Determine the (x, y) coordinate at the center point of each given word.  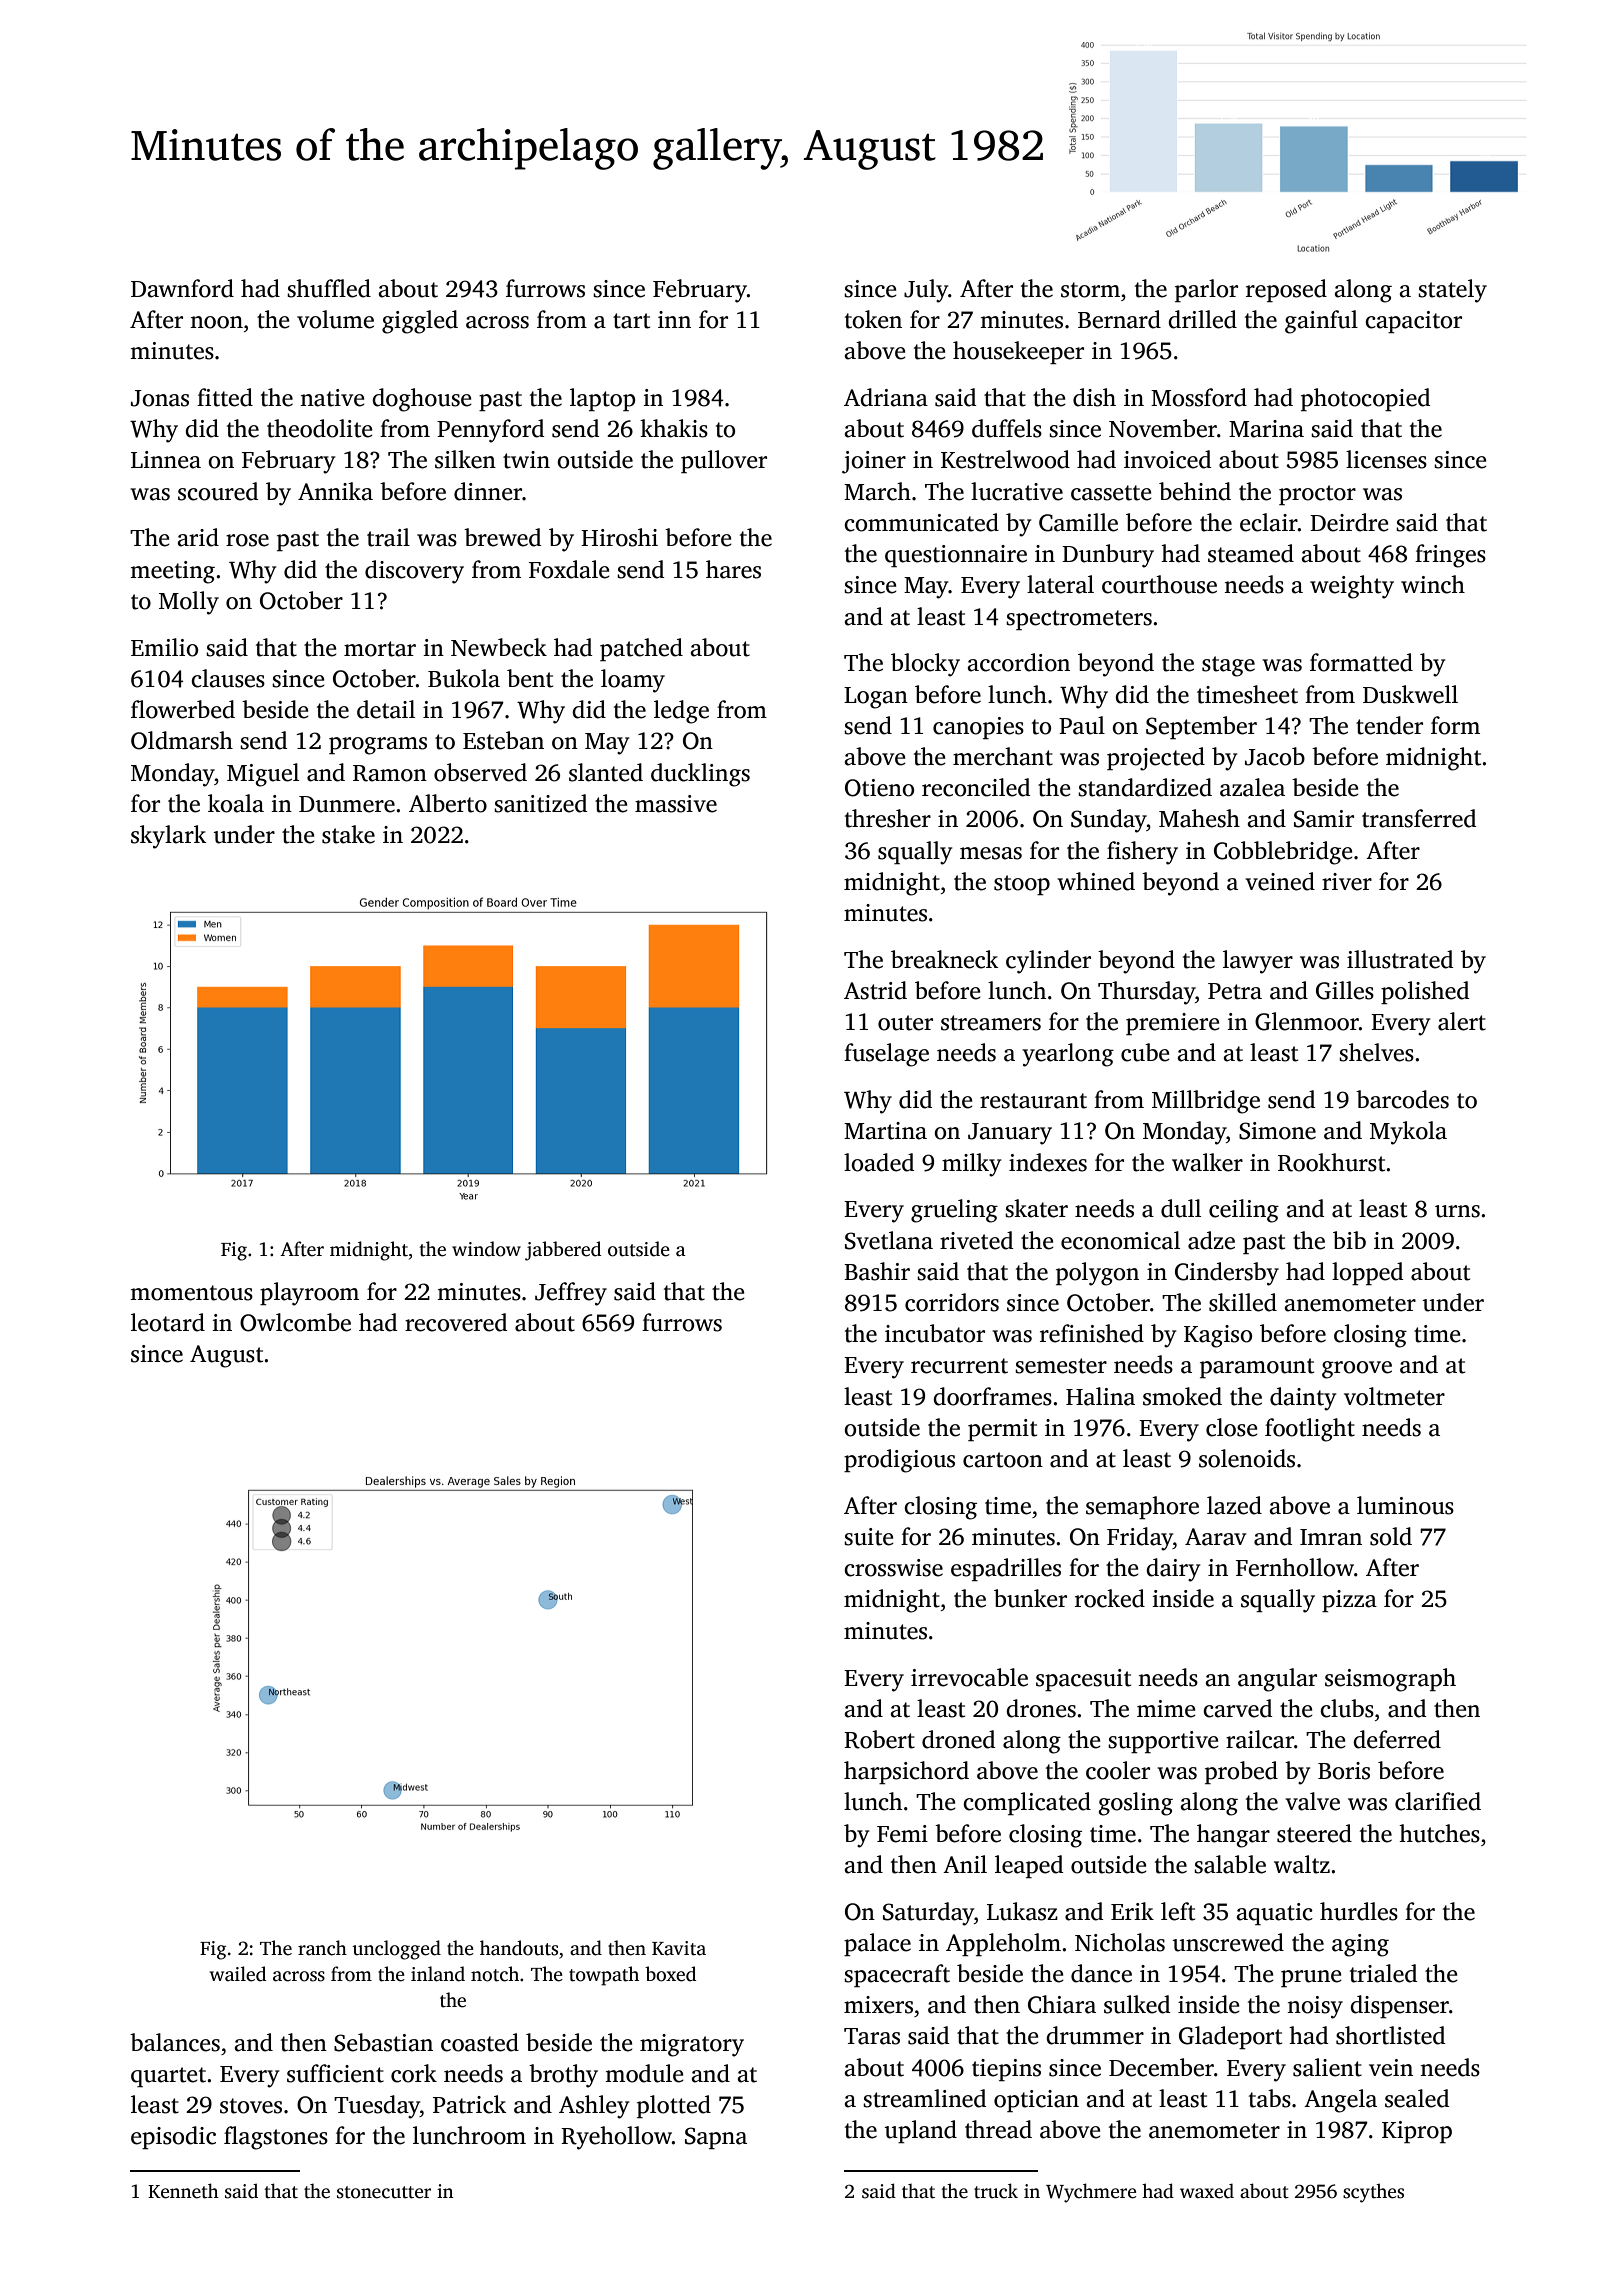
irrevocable (969, 1677)
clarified (1438, 1801)
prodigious (899, 1461)
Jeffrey (571, 1294)
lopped (1367, 1273)
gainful (1321, 322)
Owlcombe (295, 1322)
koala (236, 803)
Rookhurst (1331, 1162)
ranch (322, 1948)
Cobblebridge (1283, 853)
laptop (602, 399)
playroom (309, 1294)
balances (175, 2042)
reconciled (976, 787)
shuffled (329, 288)
